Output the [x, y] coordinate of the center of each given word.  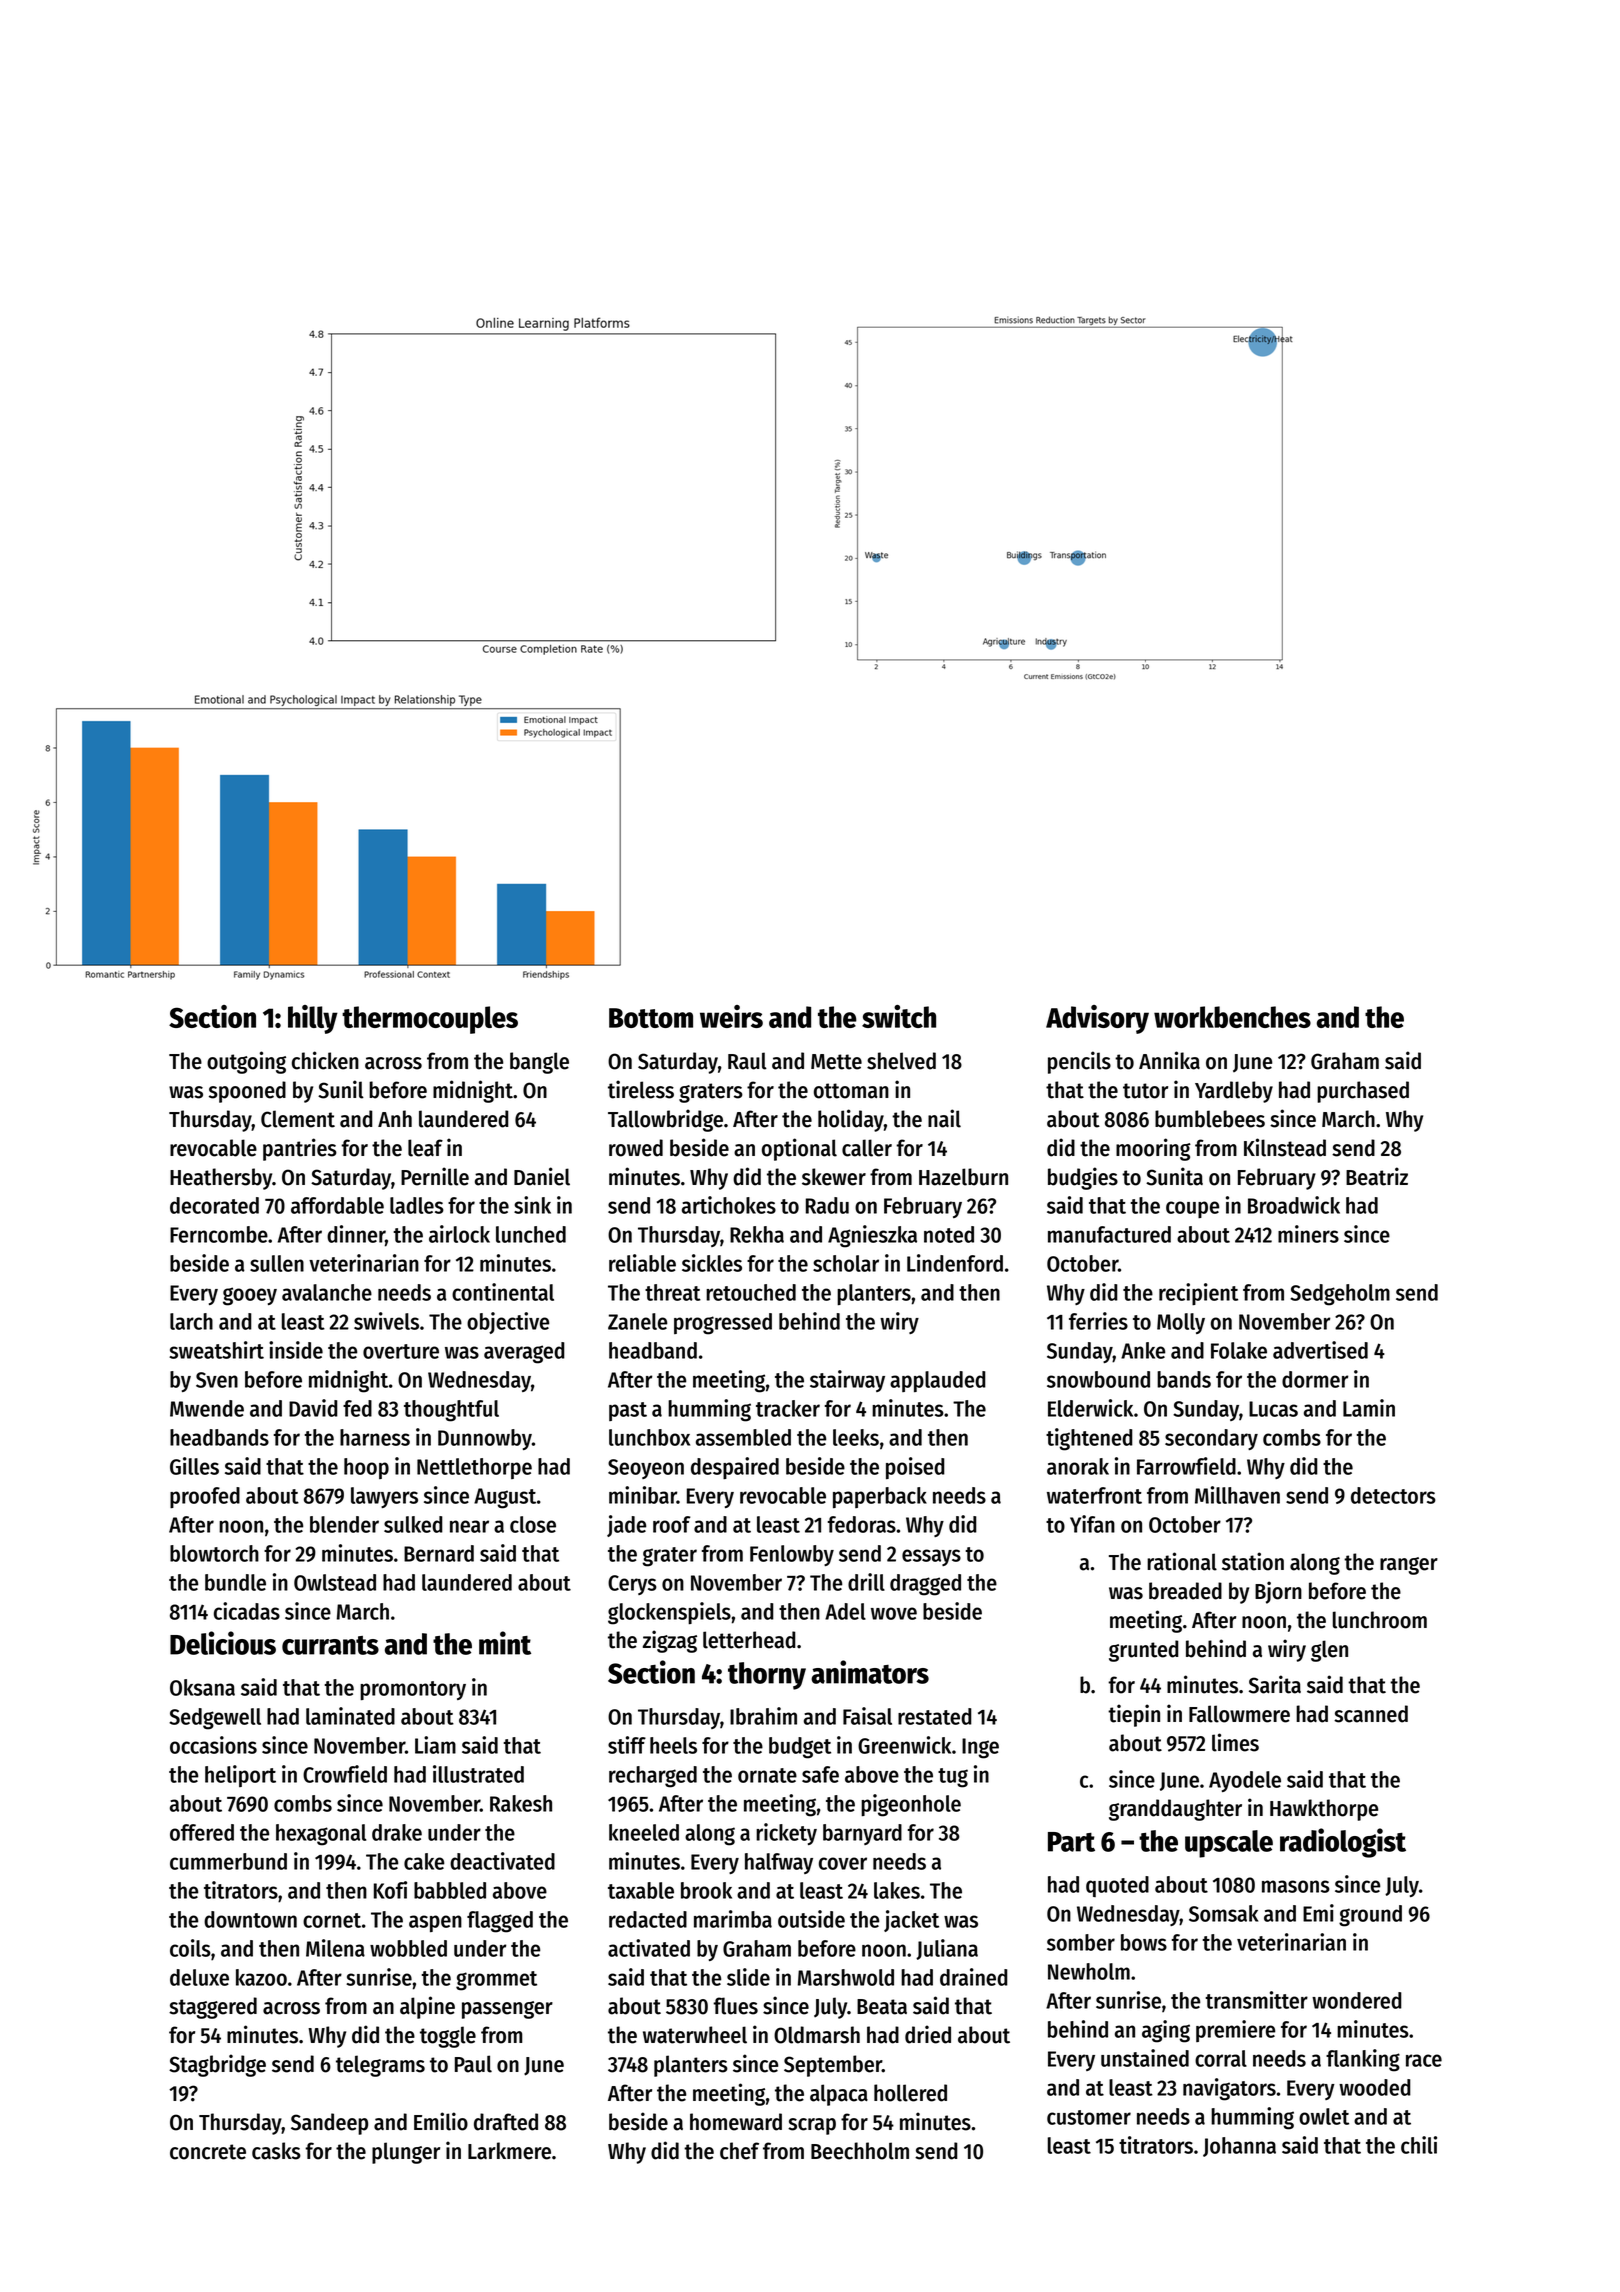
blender [344, 1524]
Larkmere [509, 2151]
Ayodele [1245, 1781]
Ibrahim [763, 1716]
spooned [247, 1092]
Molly [1181, 1323]
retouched [751, 1292]
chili [1419, 2145]
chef [739, 2151]
